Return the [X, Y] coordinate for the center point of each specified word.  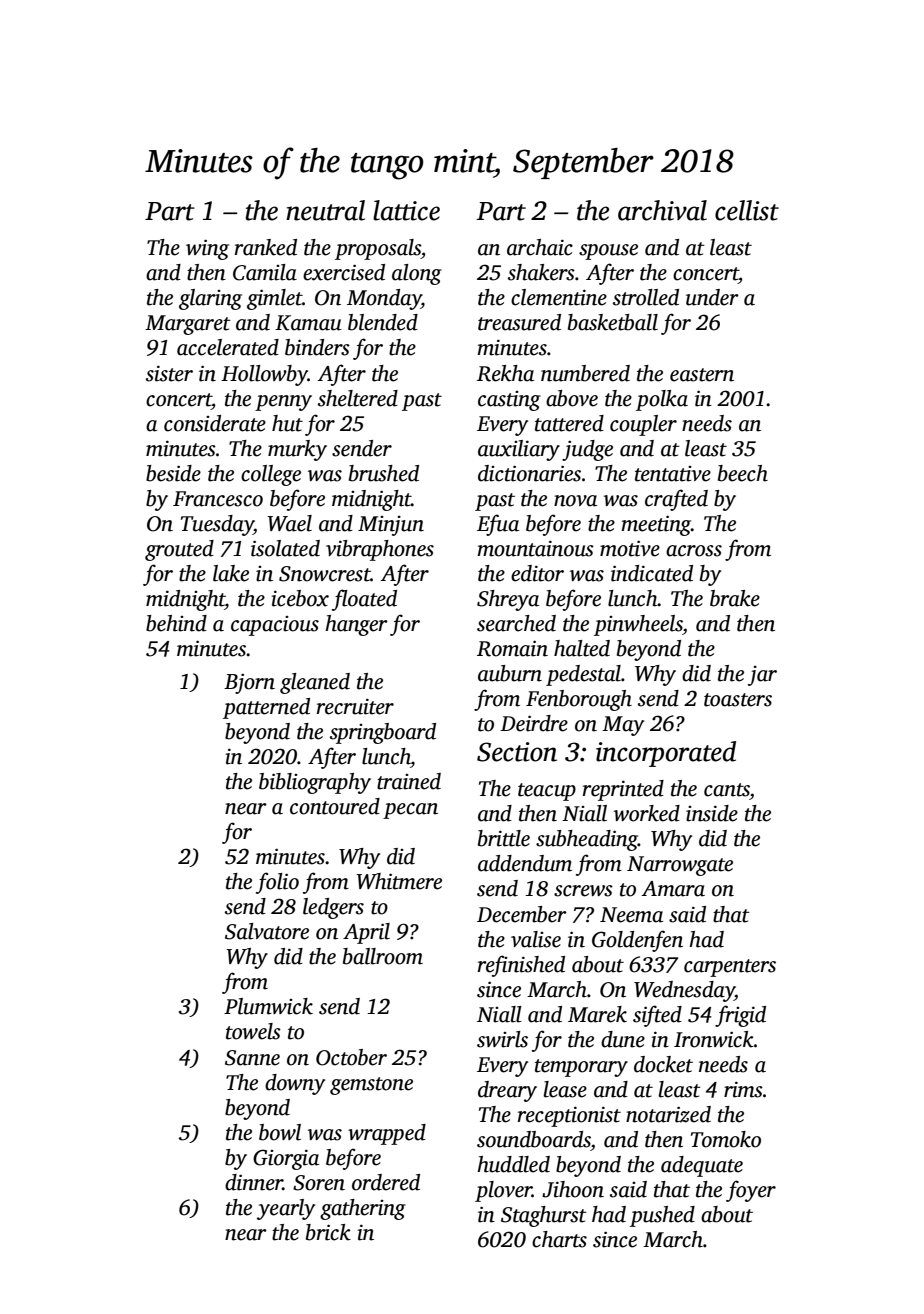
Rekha [505, 373]
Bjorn [249, 683]
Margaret [188, 325]
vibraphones [380, 550]
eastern [702, 375]
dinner [254, 1182]
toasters [738, 700]
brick [328, 1232]
